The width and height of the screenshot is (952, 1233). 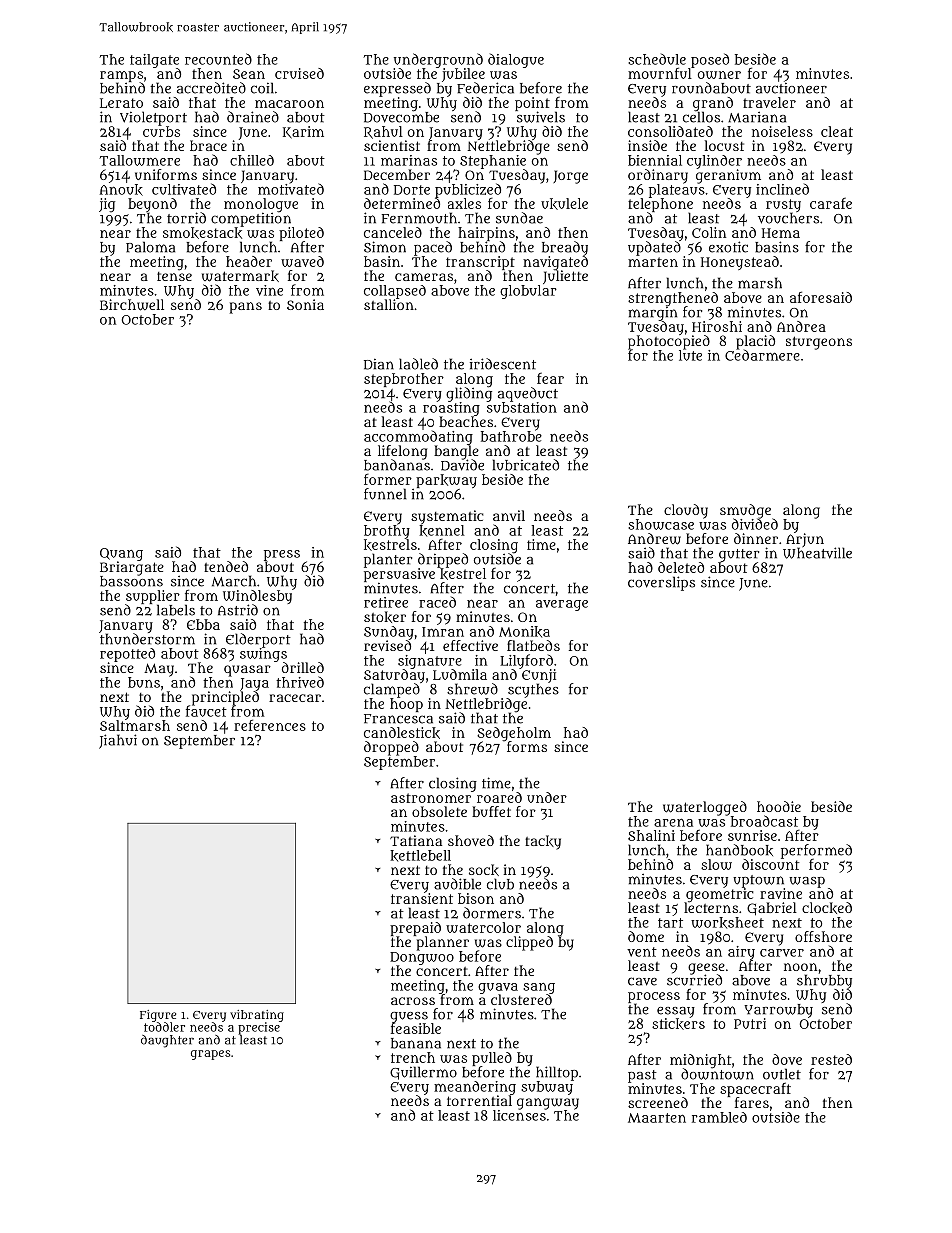 What do you see at coordinates (541, 117) in the screenshot?
I see `swivels` at bounding box center [541, 117].
